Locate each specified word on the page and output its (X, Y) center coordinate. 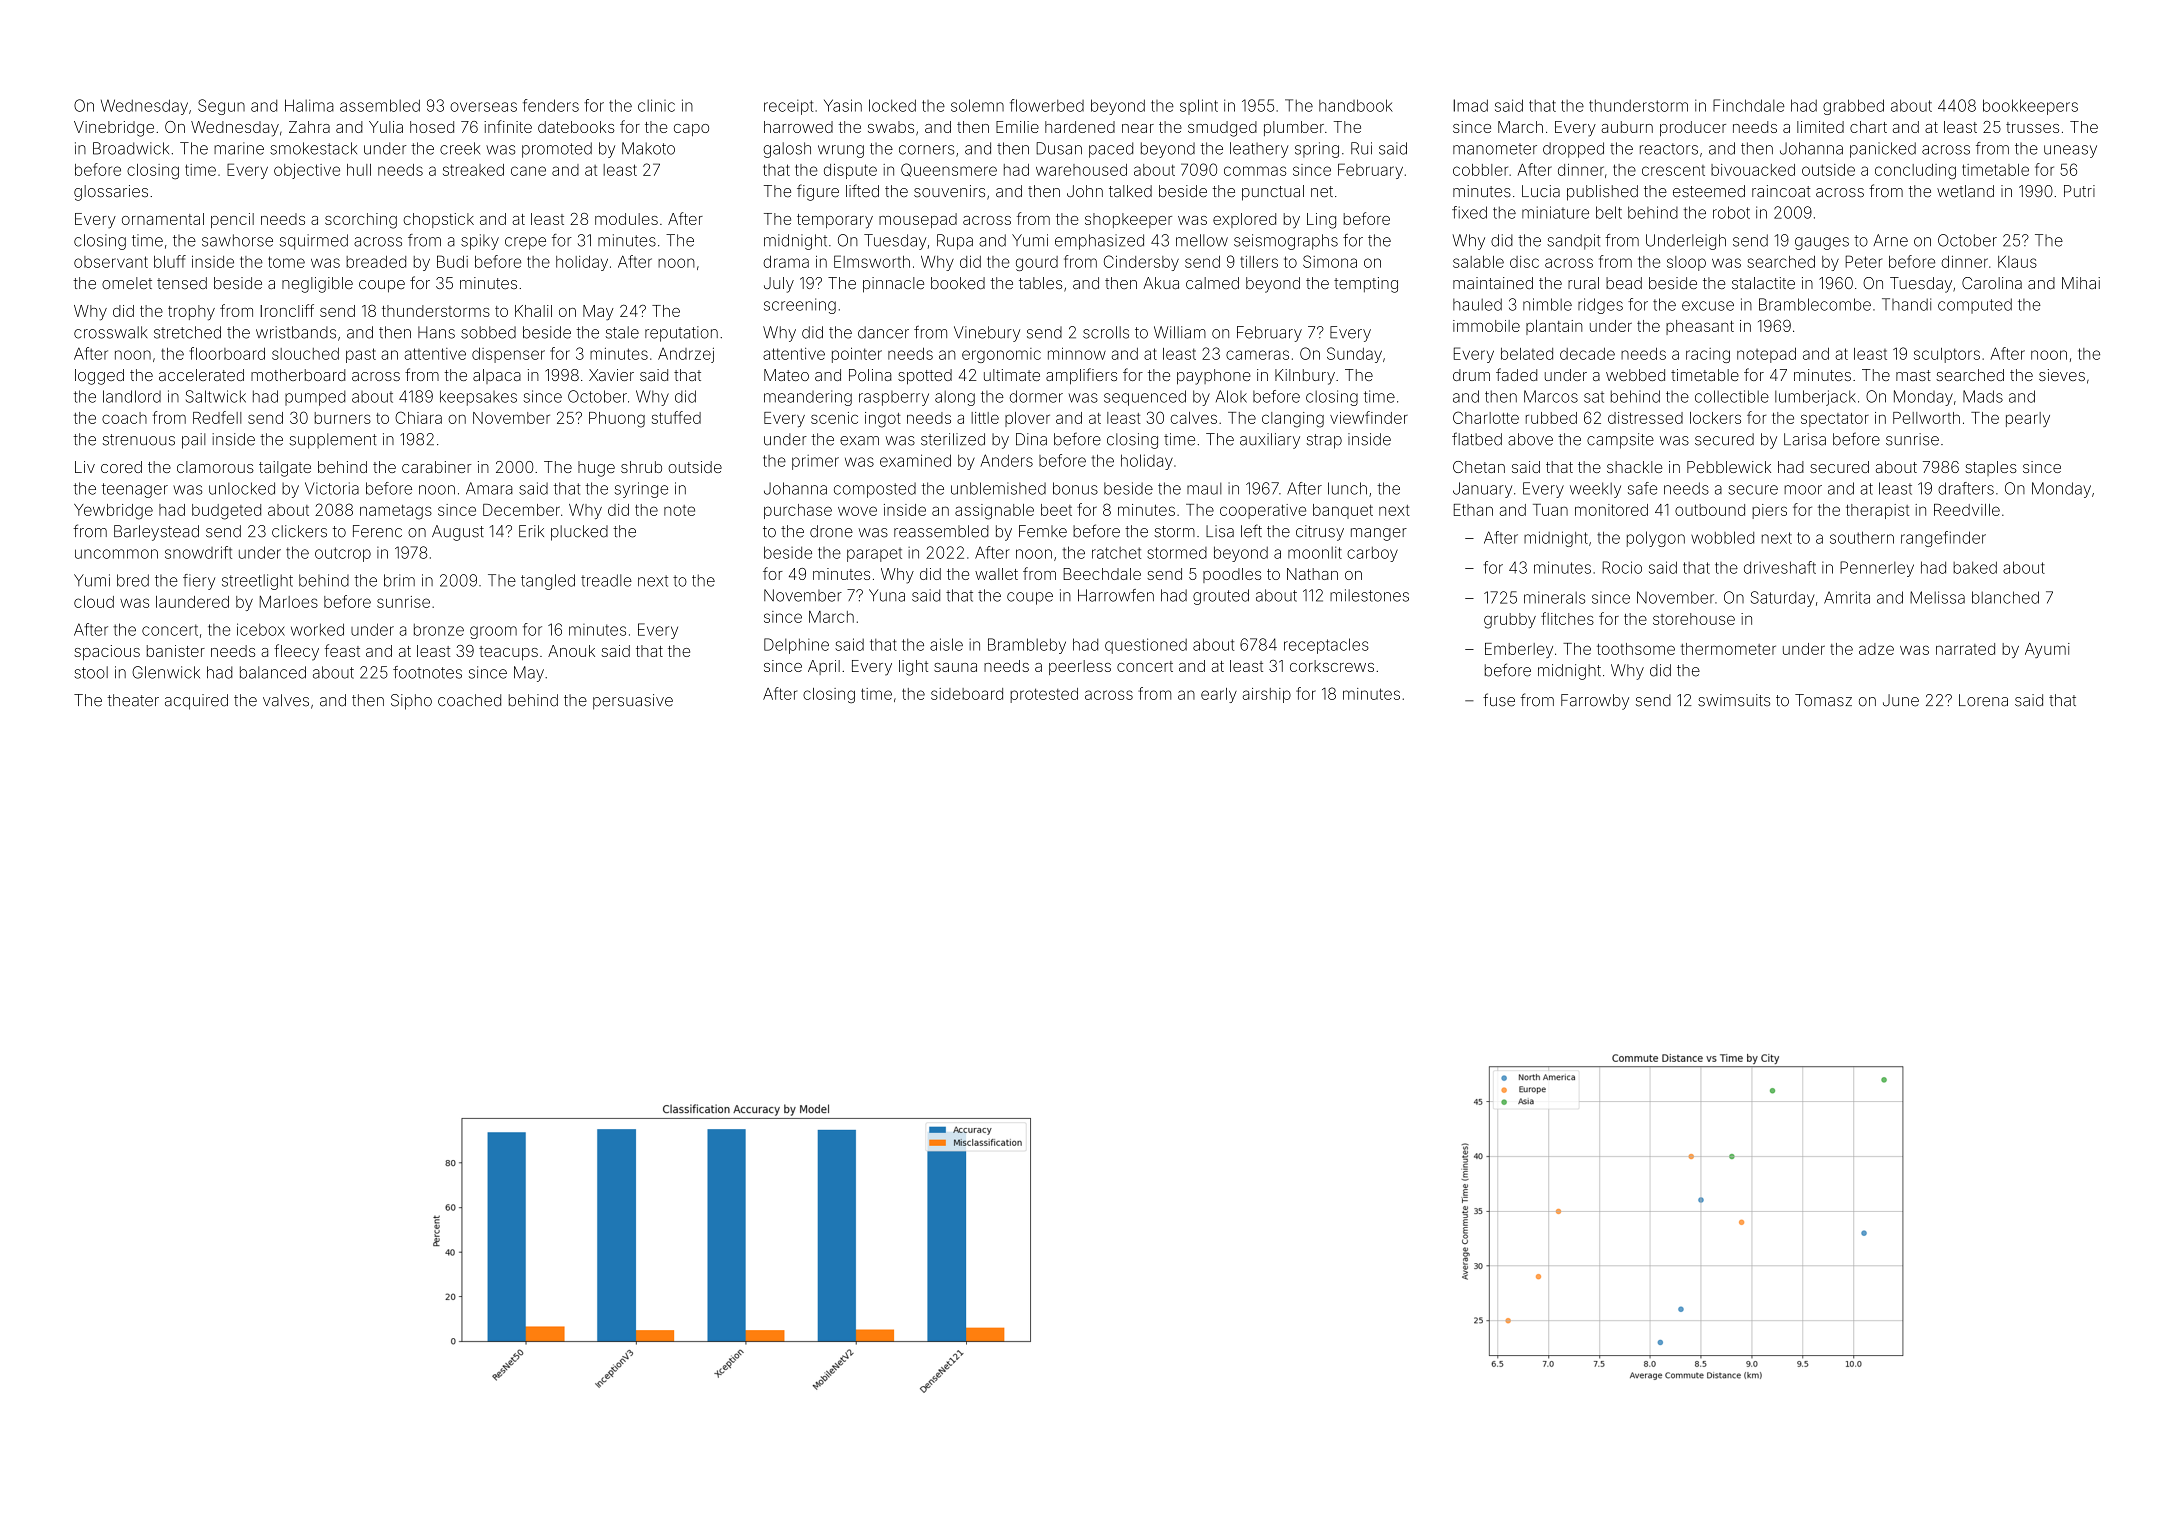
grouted (1221, 597)
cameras (1257, 355)
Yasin (843, 105)
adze (1876, 649)
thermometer (1728, 649)
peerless (1080, 667)
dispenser (508, 355)
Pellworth (1926, 418)
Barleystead (156, 533)
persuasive (633, 702)
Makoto (648, 148)
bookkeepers (2030, 107)
